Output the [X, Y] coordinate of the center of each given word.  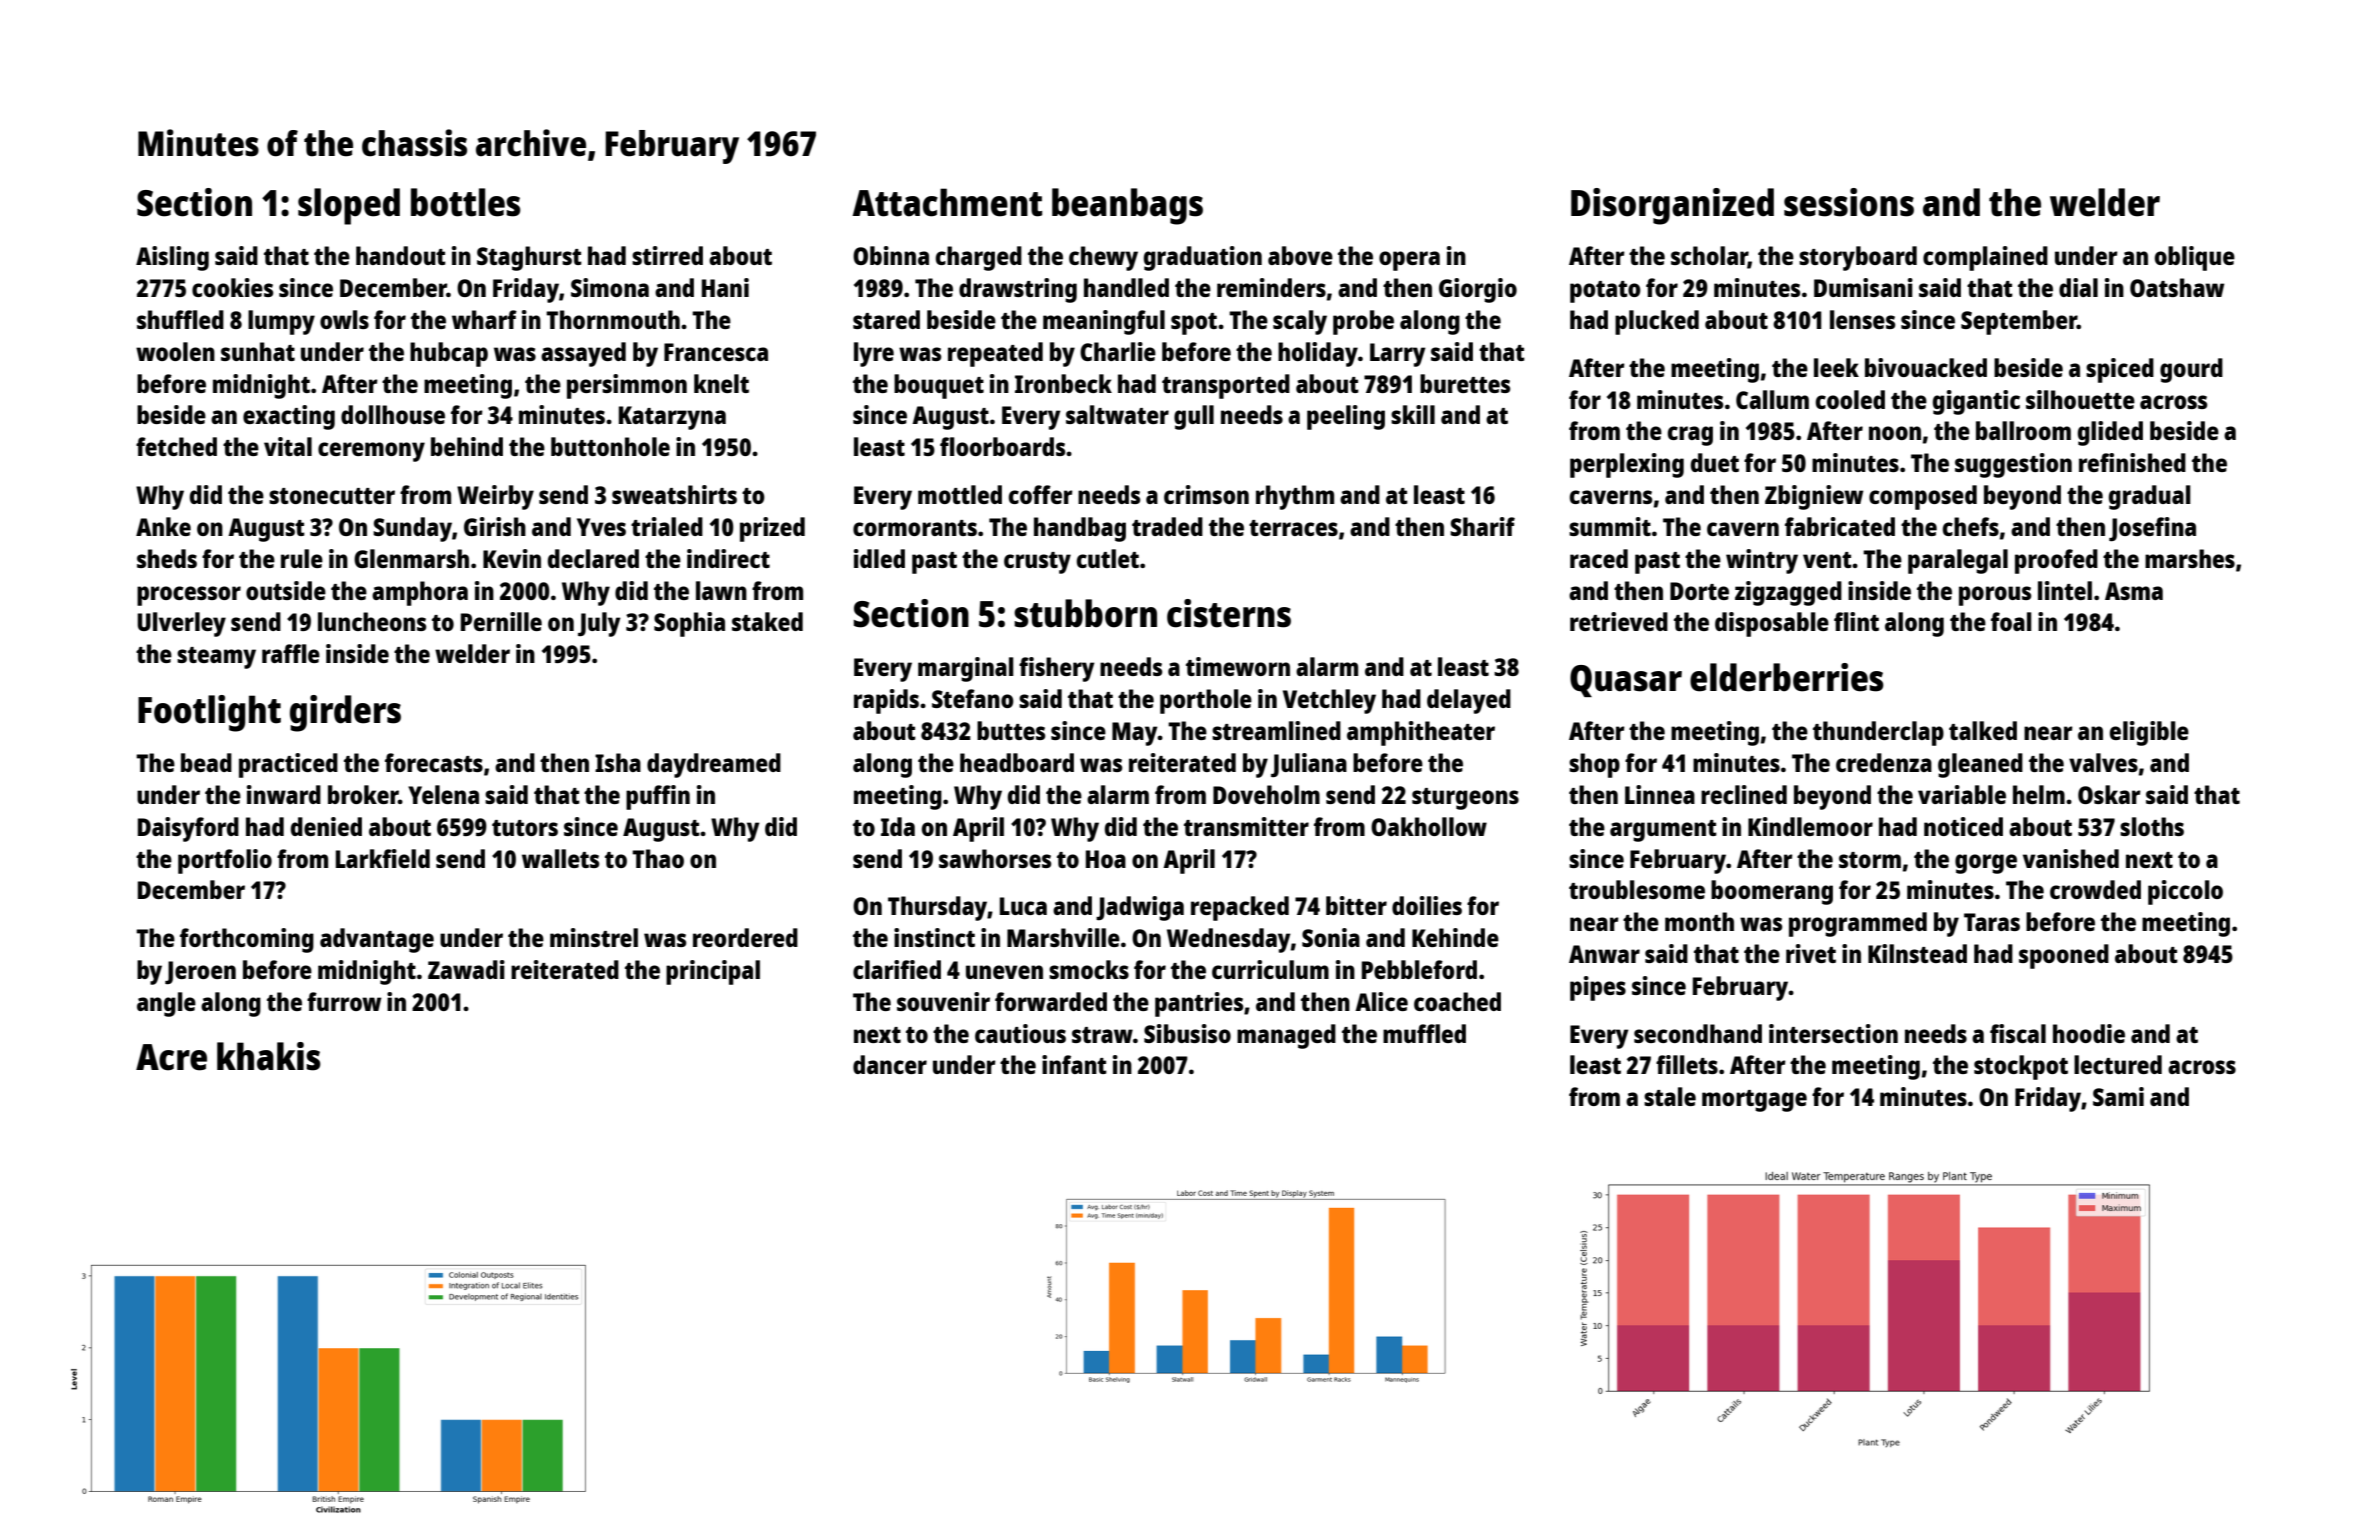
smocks [1089, 969]
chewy [1103, 258]
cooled [1850, 399]
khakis [269, 1056]
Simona [610, 287]
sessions [1849, 202]
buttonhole [610, 446]
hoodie [2089, 1033]
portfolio [225, 861]
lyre [874, 354]
